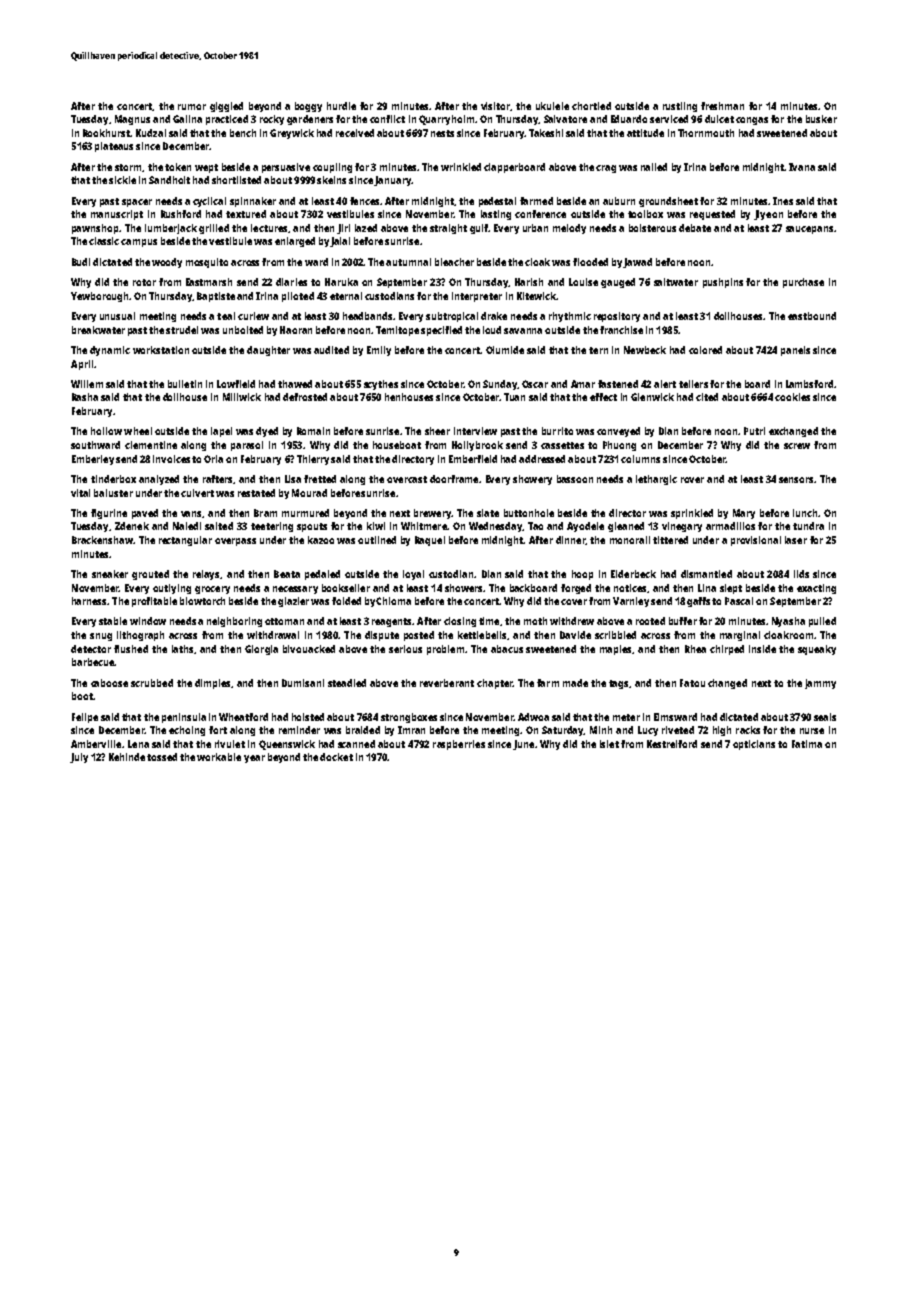 This screenshot has height=1316, width=908. What do you see at coordinates (795, 351) in the screenshot?
I see `panels` at bounding box center [795, 351].
